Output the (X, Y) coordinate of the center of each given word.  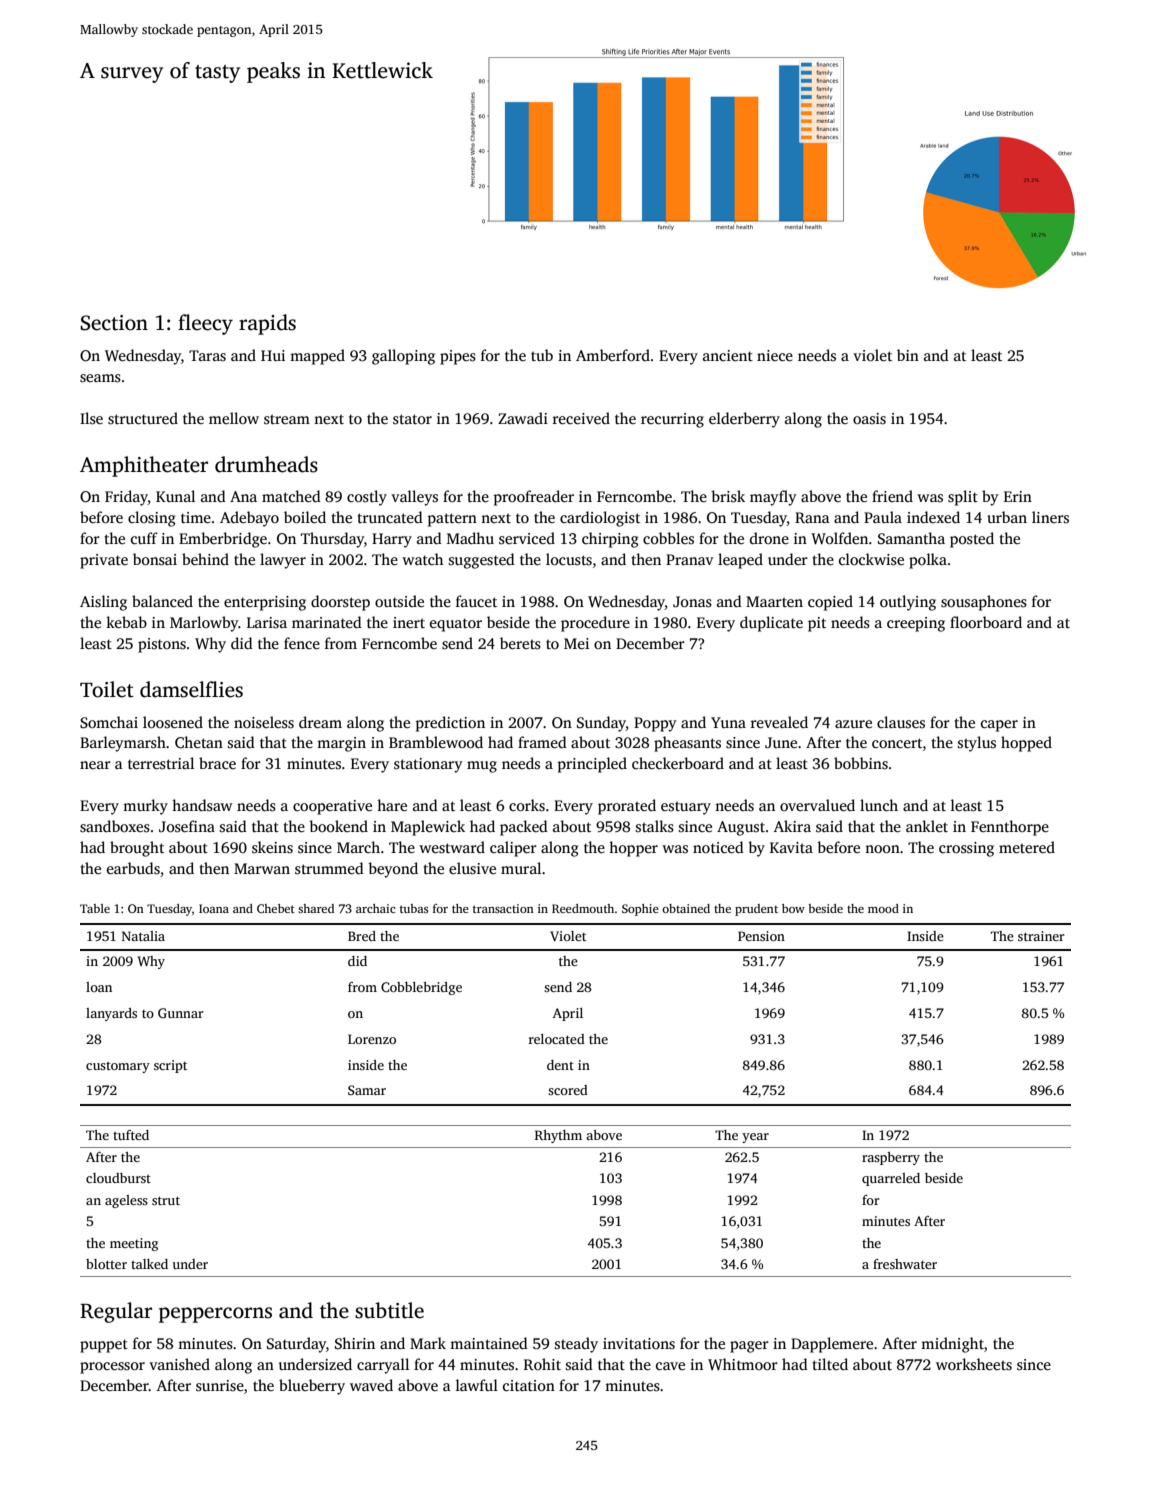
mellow (234, 418)
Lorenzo (372, 1039)
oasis (869, 419)
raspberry (891, 1158)
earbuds (133, 868)
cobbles (668, 538)
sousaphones (984, 603)
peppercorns (215, 1315)
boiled (305, 517)
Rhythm (558, 1136)
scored (568, 1090)
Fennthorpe (1010, 828)
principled (592, 765)
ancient (728, 355)
